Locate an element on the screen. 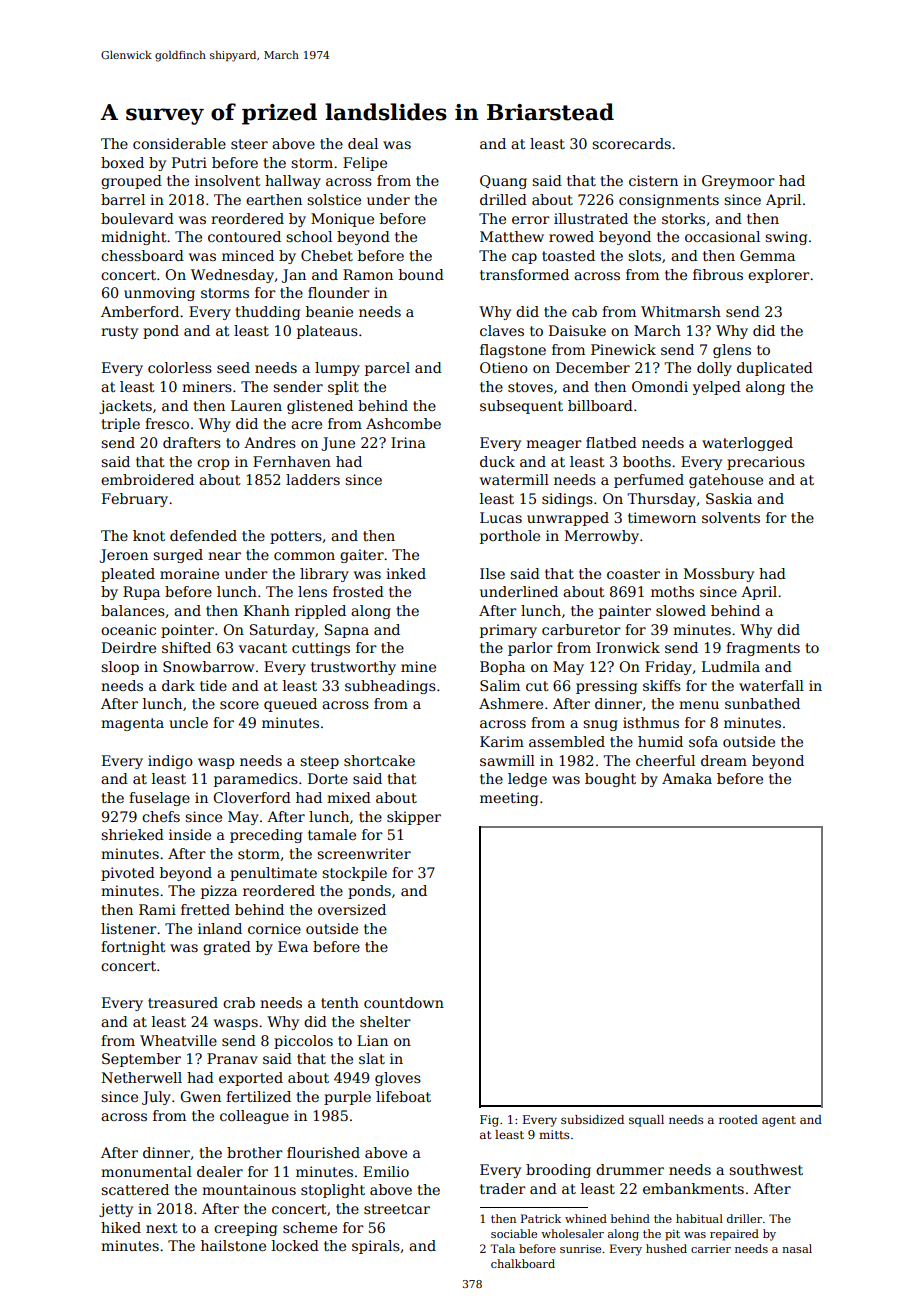 Image resolution: width=924 pixels, height=1308 pixels. hailstone is located at coordinates (233, 1245).
